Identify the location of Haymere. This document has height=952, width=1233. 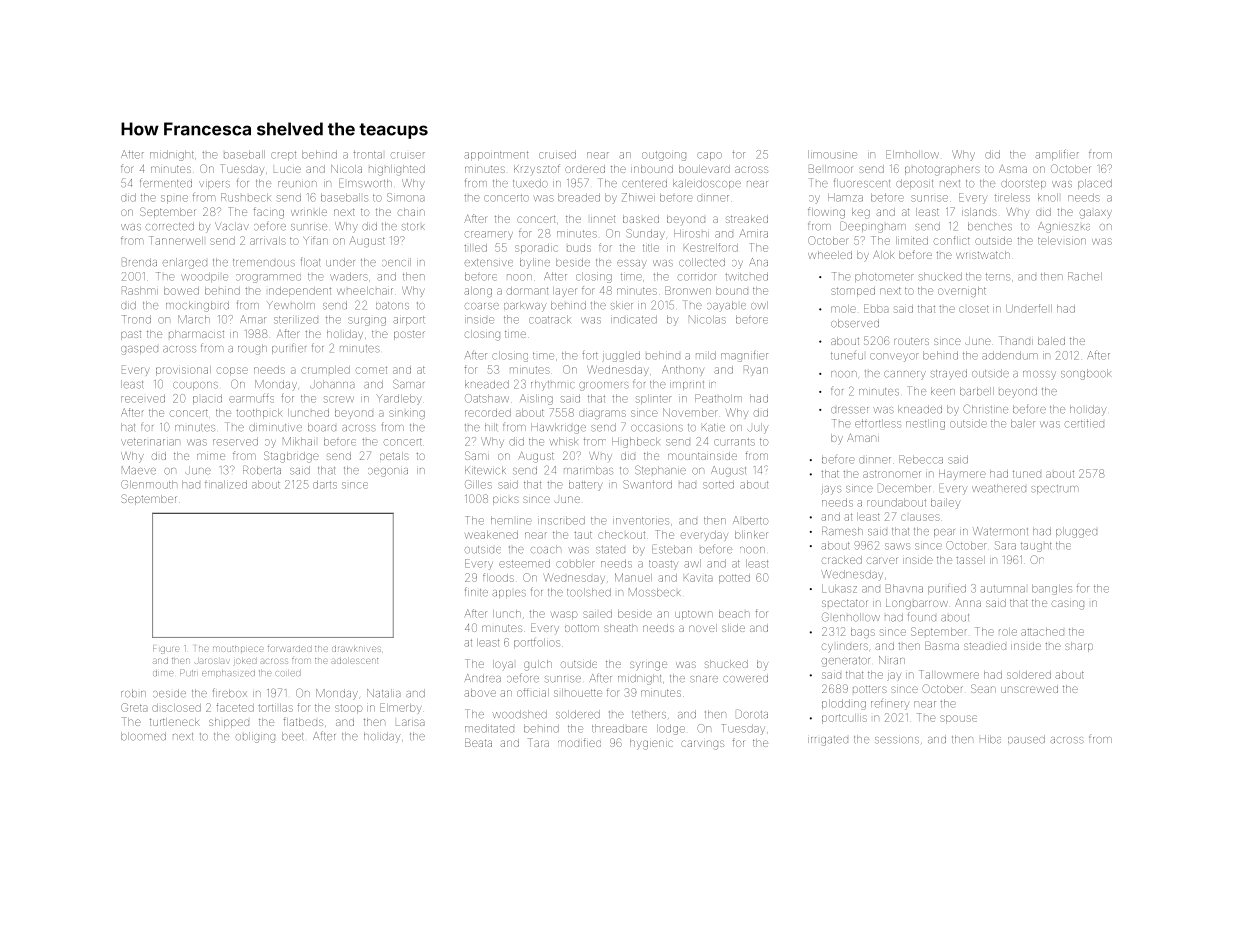
(962, 475).
